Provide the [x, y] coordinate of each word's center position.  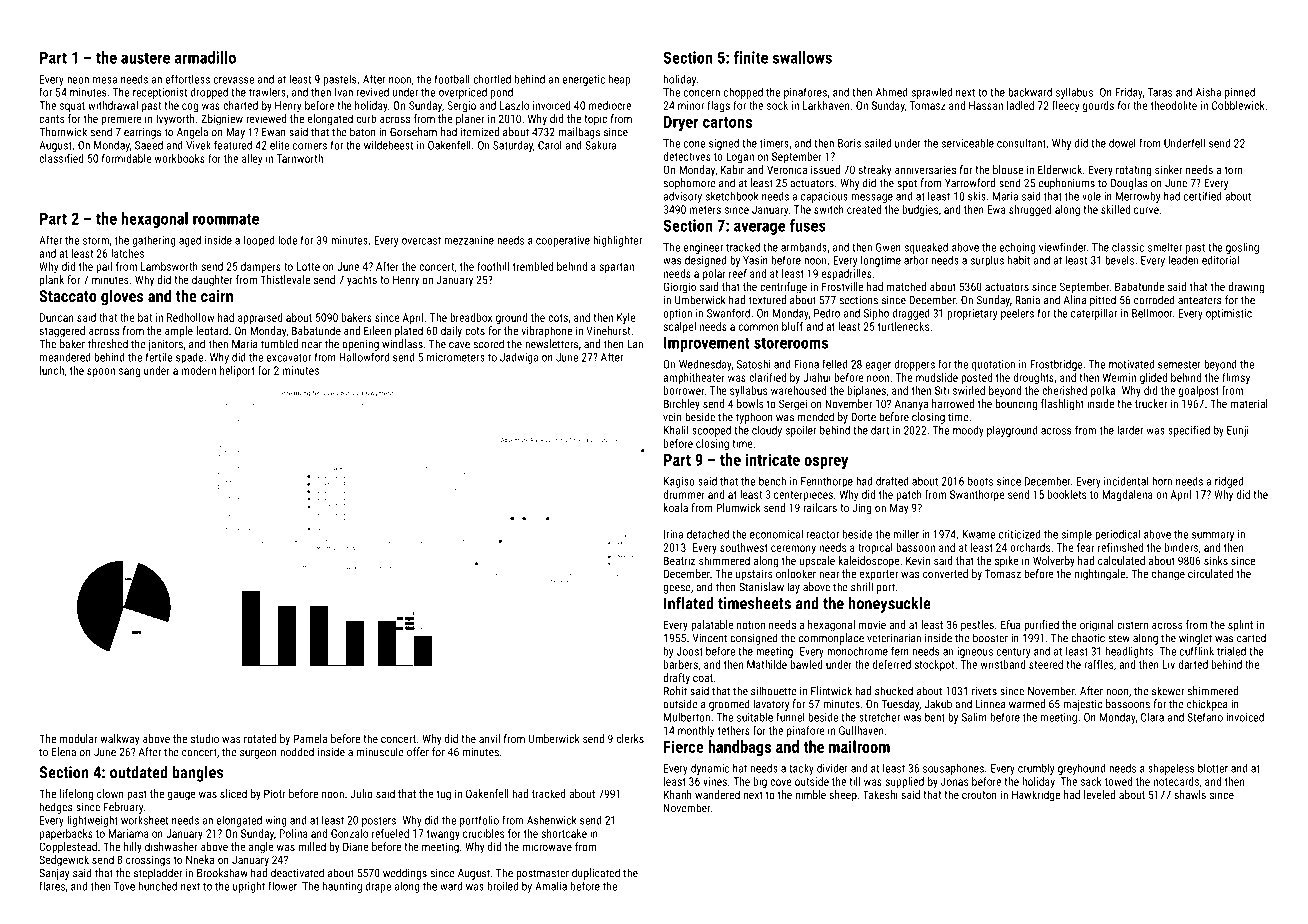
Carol [550, 145]
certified [1203, 196]
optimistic [1229, 314]
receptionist [160, 93]
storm [96, 241]
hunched [158, 886]
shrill [862, 587]
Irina [673, 534]
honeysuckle [890, 605]
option [677, 314]
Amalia [551, 886]
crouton [979, 795]
